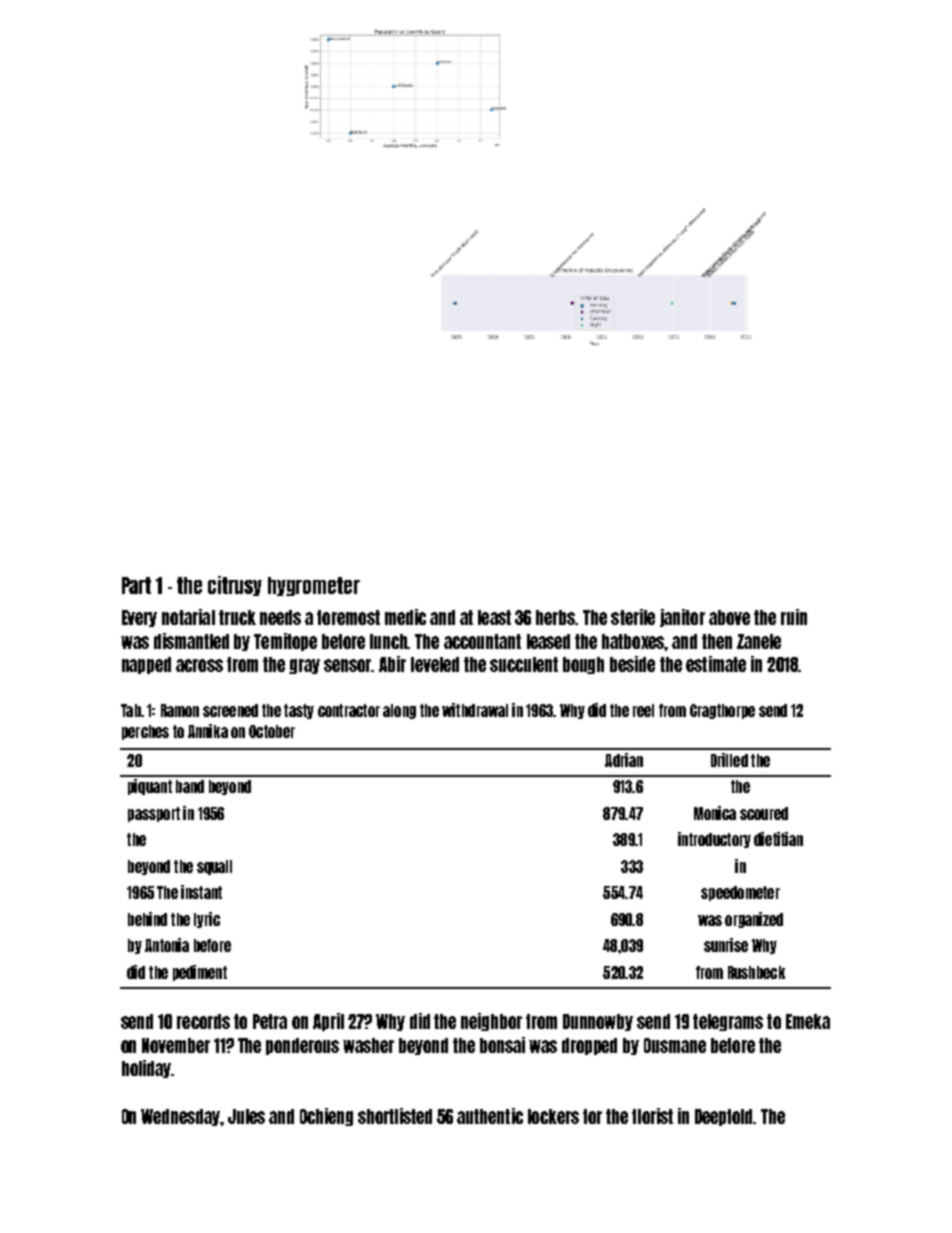  I want to click on dropped, so click(589, 1046).
